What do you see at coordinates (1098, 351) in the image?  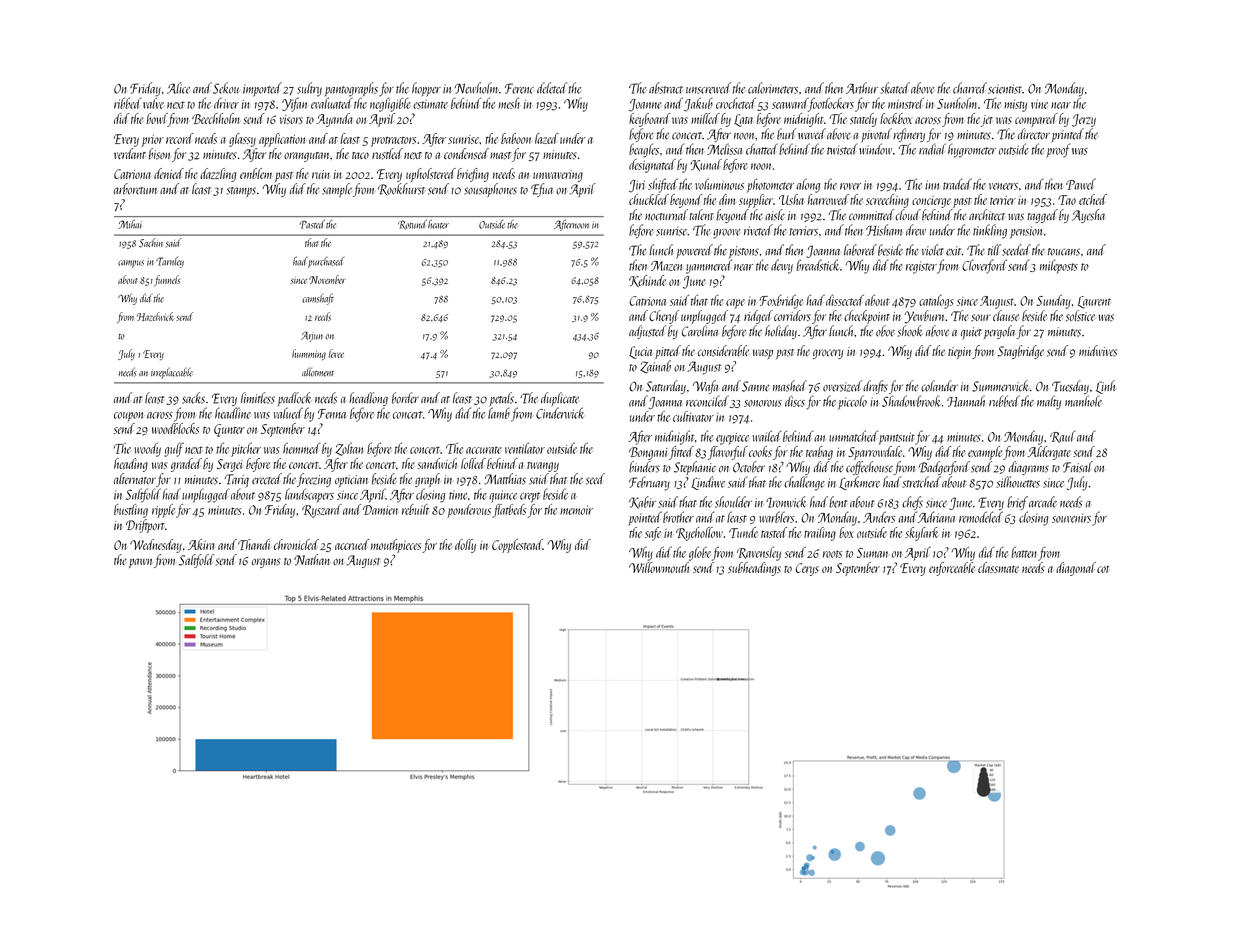 I see `midwives` at bounding box center [1098, 351].
